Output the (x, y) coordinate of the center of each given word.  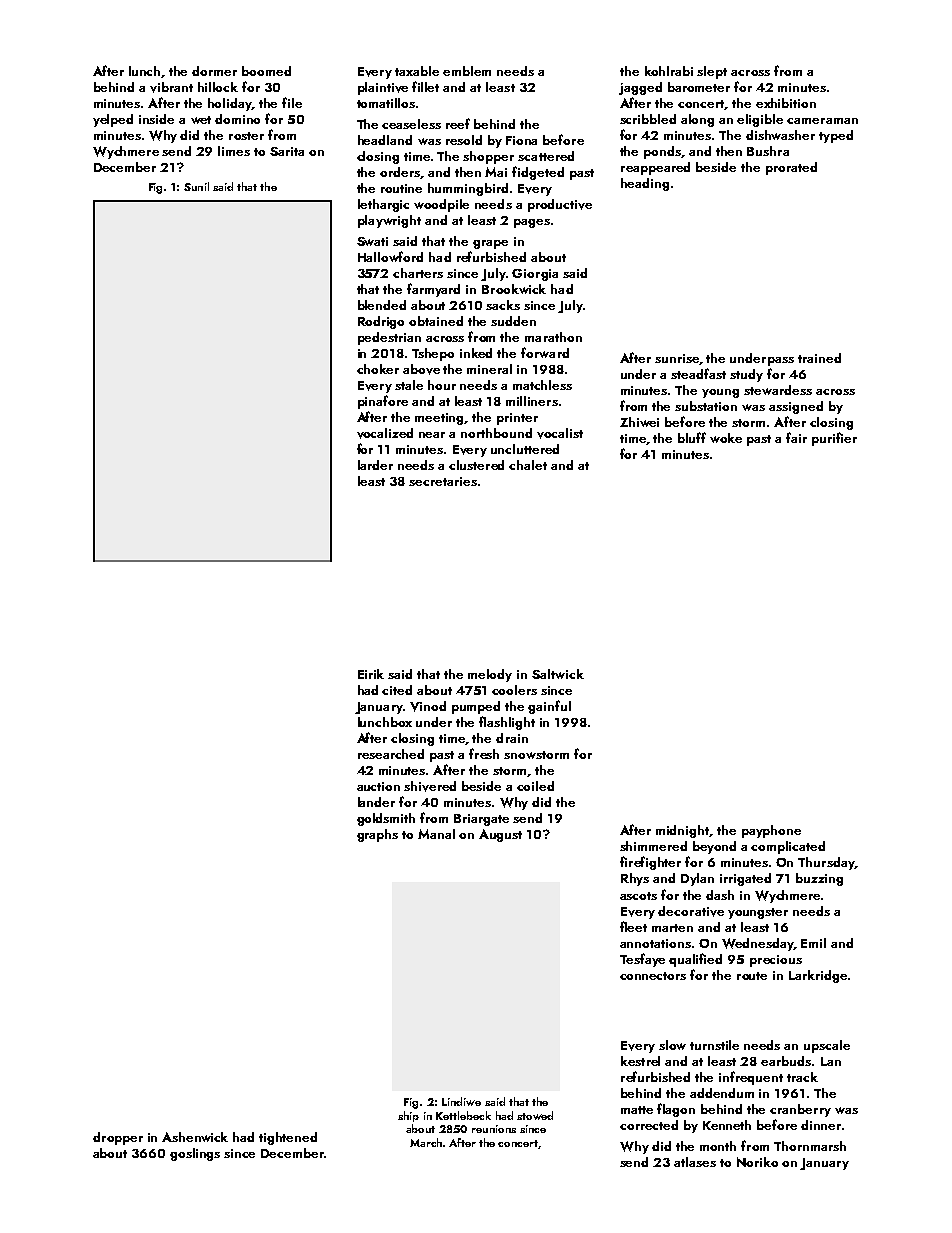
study (746, 375)
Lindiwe (461, 1101)
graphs (377, 835)
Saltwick (558, 674)
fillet (425, 86)
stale (409, 385)
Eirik (371, 674)
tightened (288, 1138)
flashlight (507, 723)
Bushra (768, 151)
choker (378, 369)
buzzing (819, 879)
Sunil (196, 186)
